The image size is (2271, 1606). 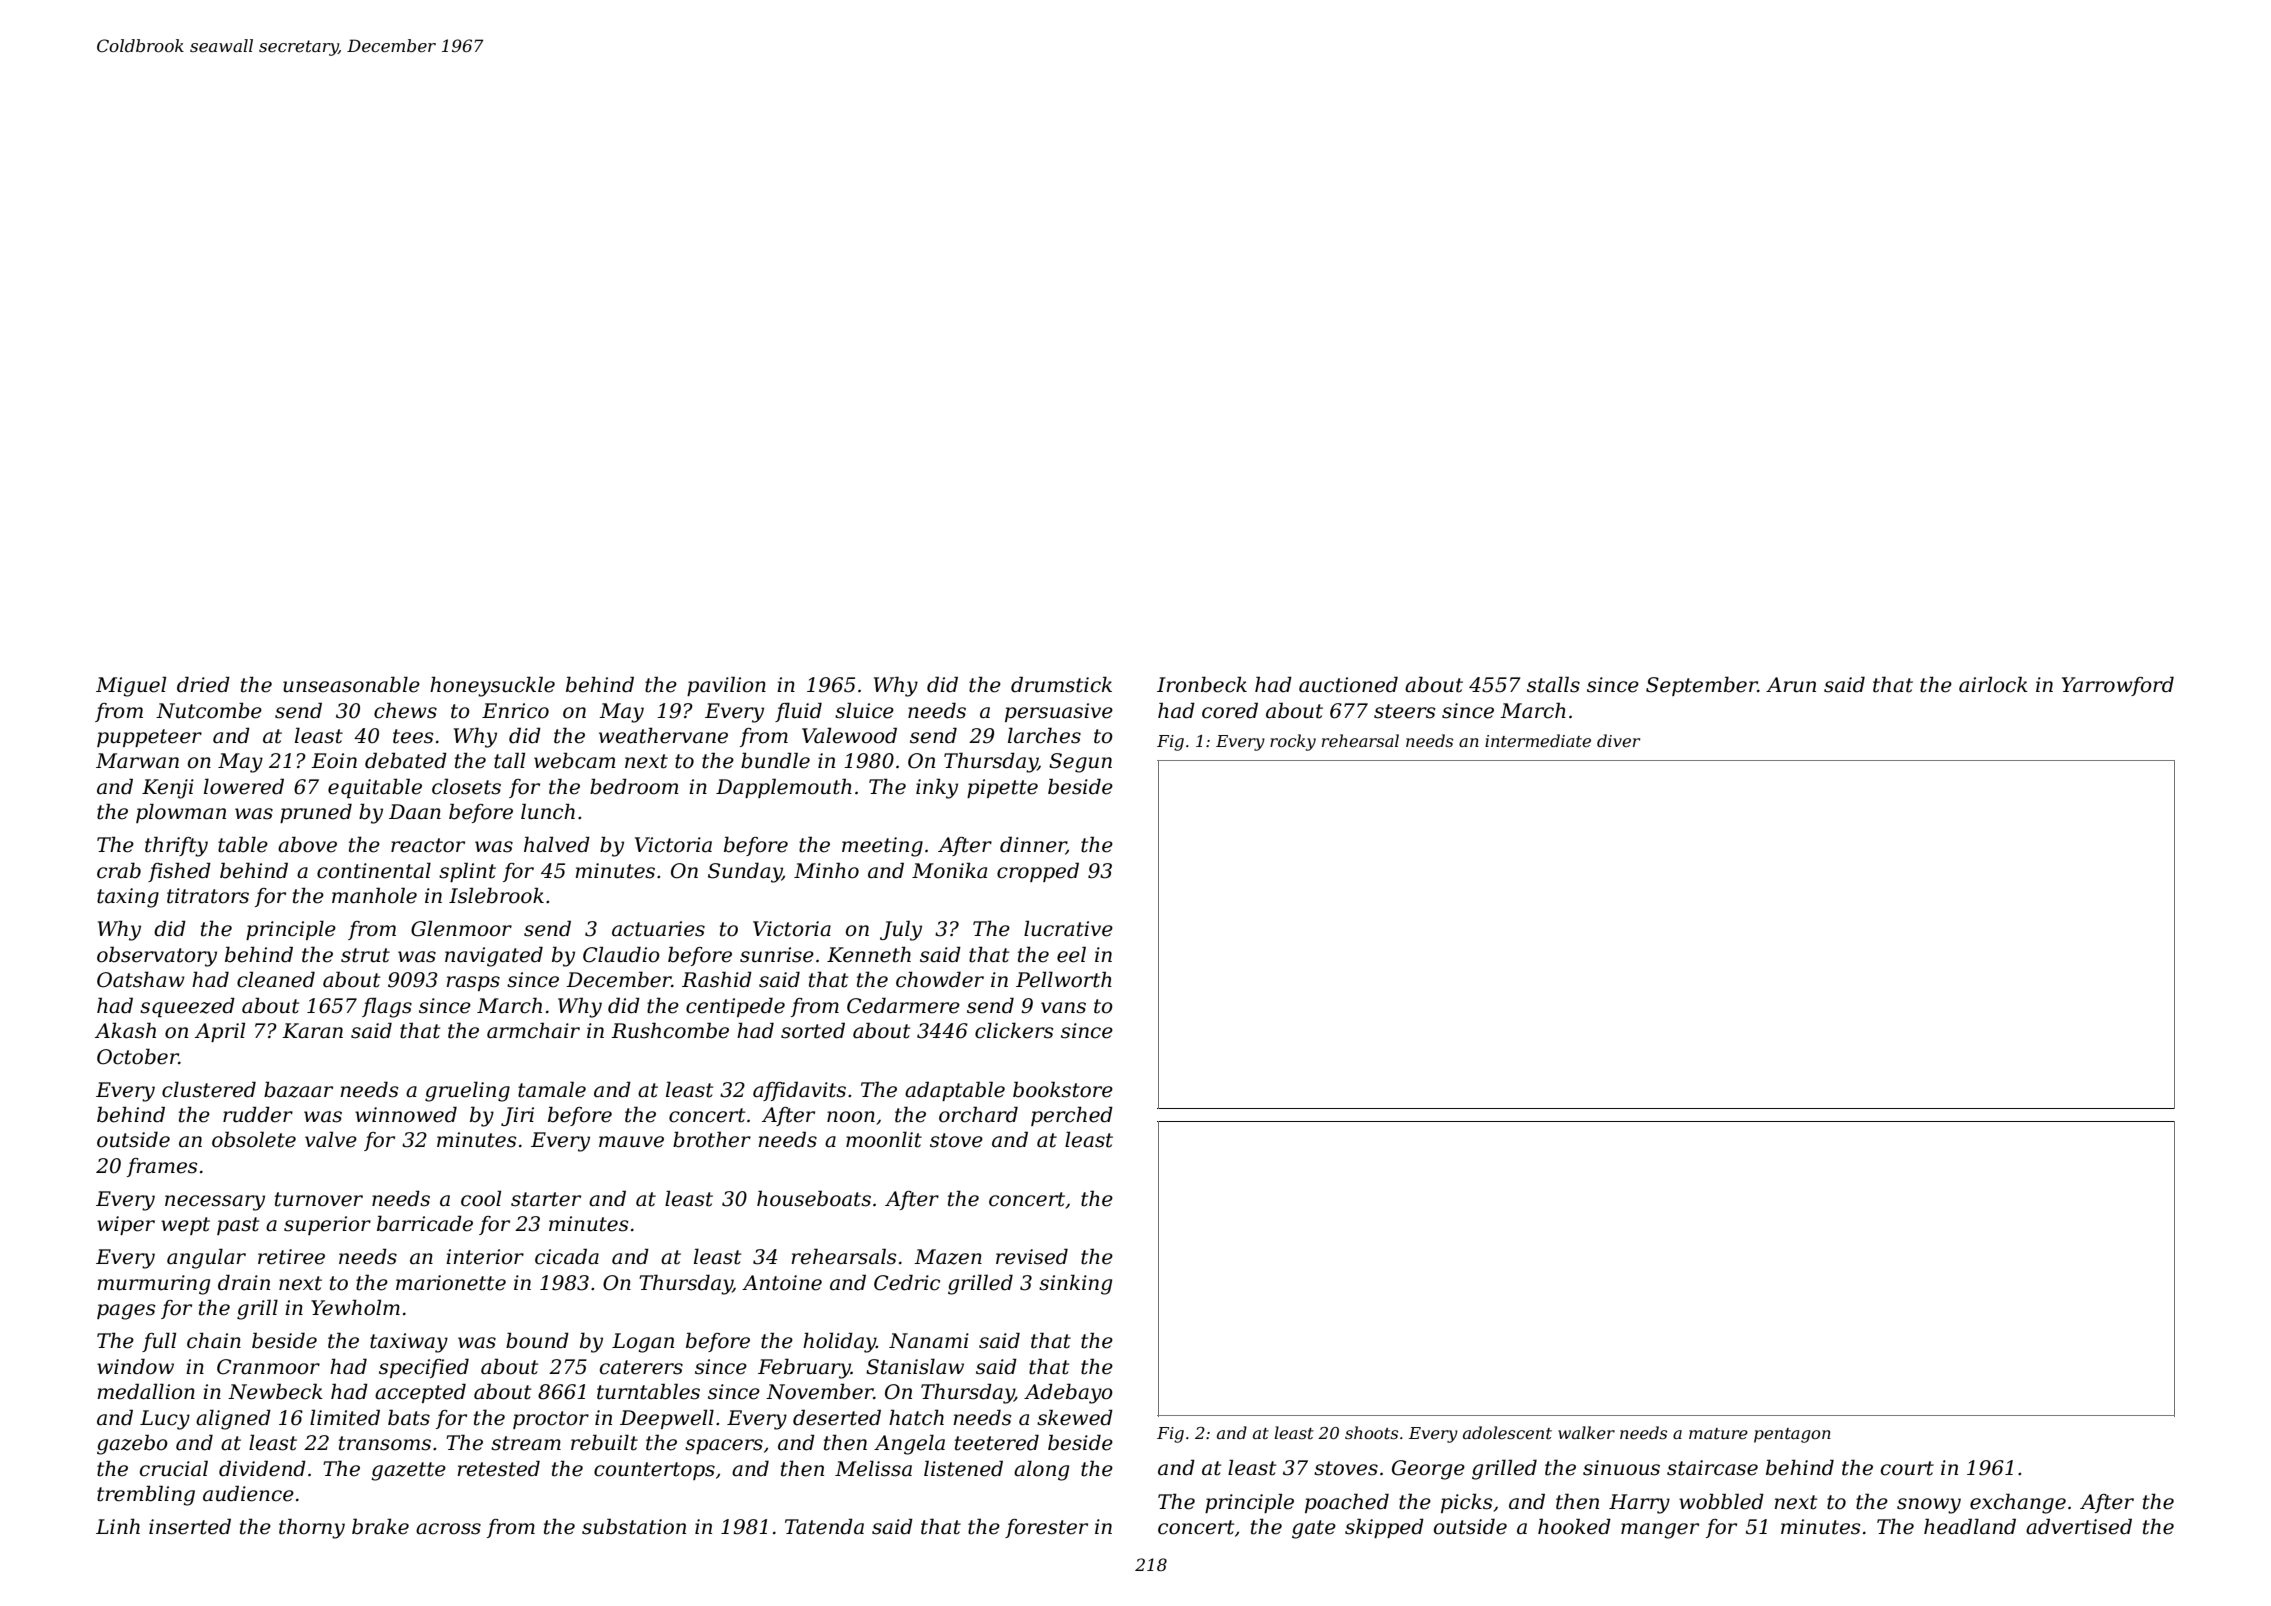 I want to click on eel, so click(x=1071, y=954).
